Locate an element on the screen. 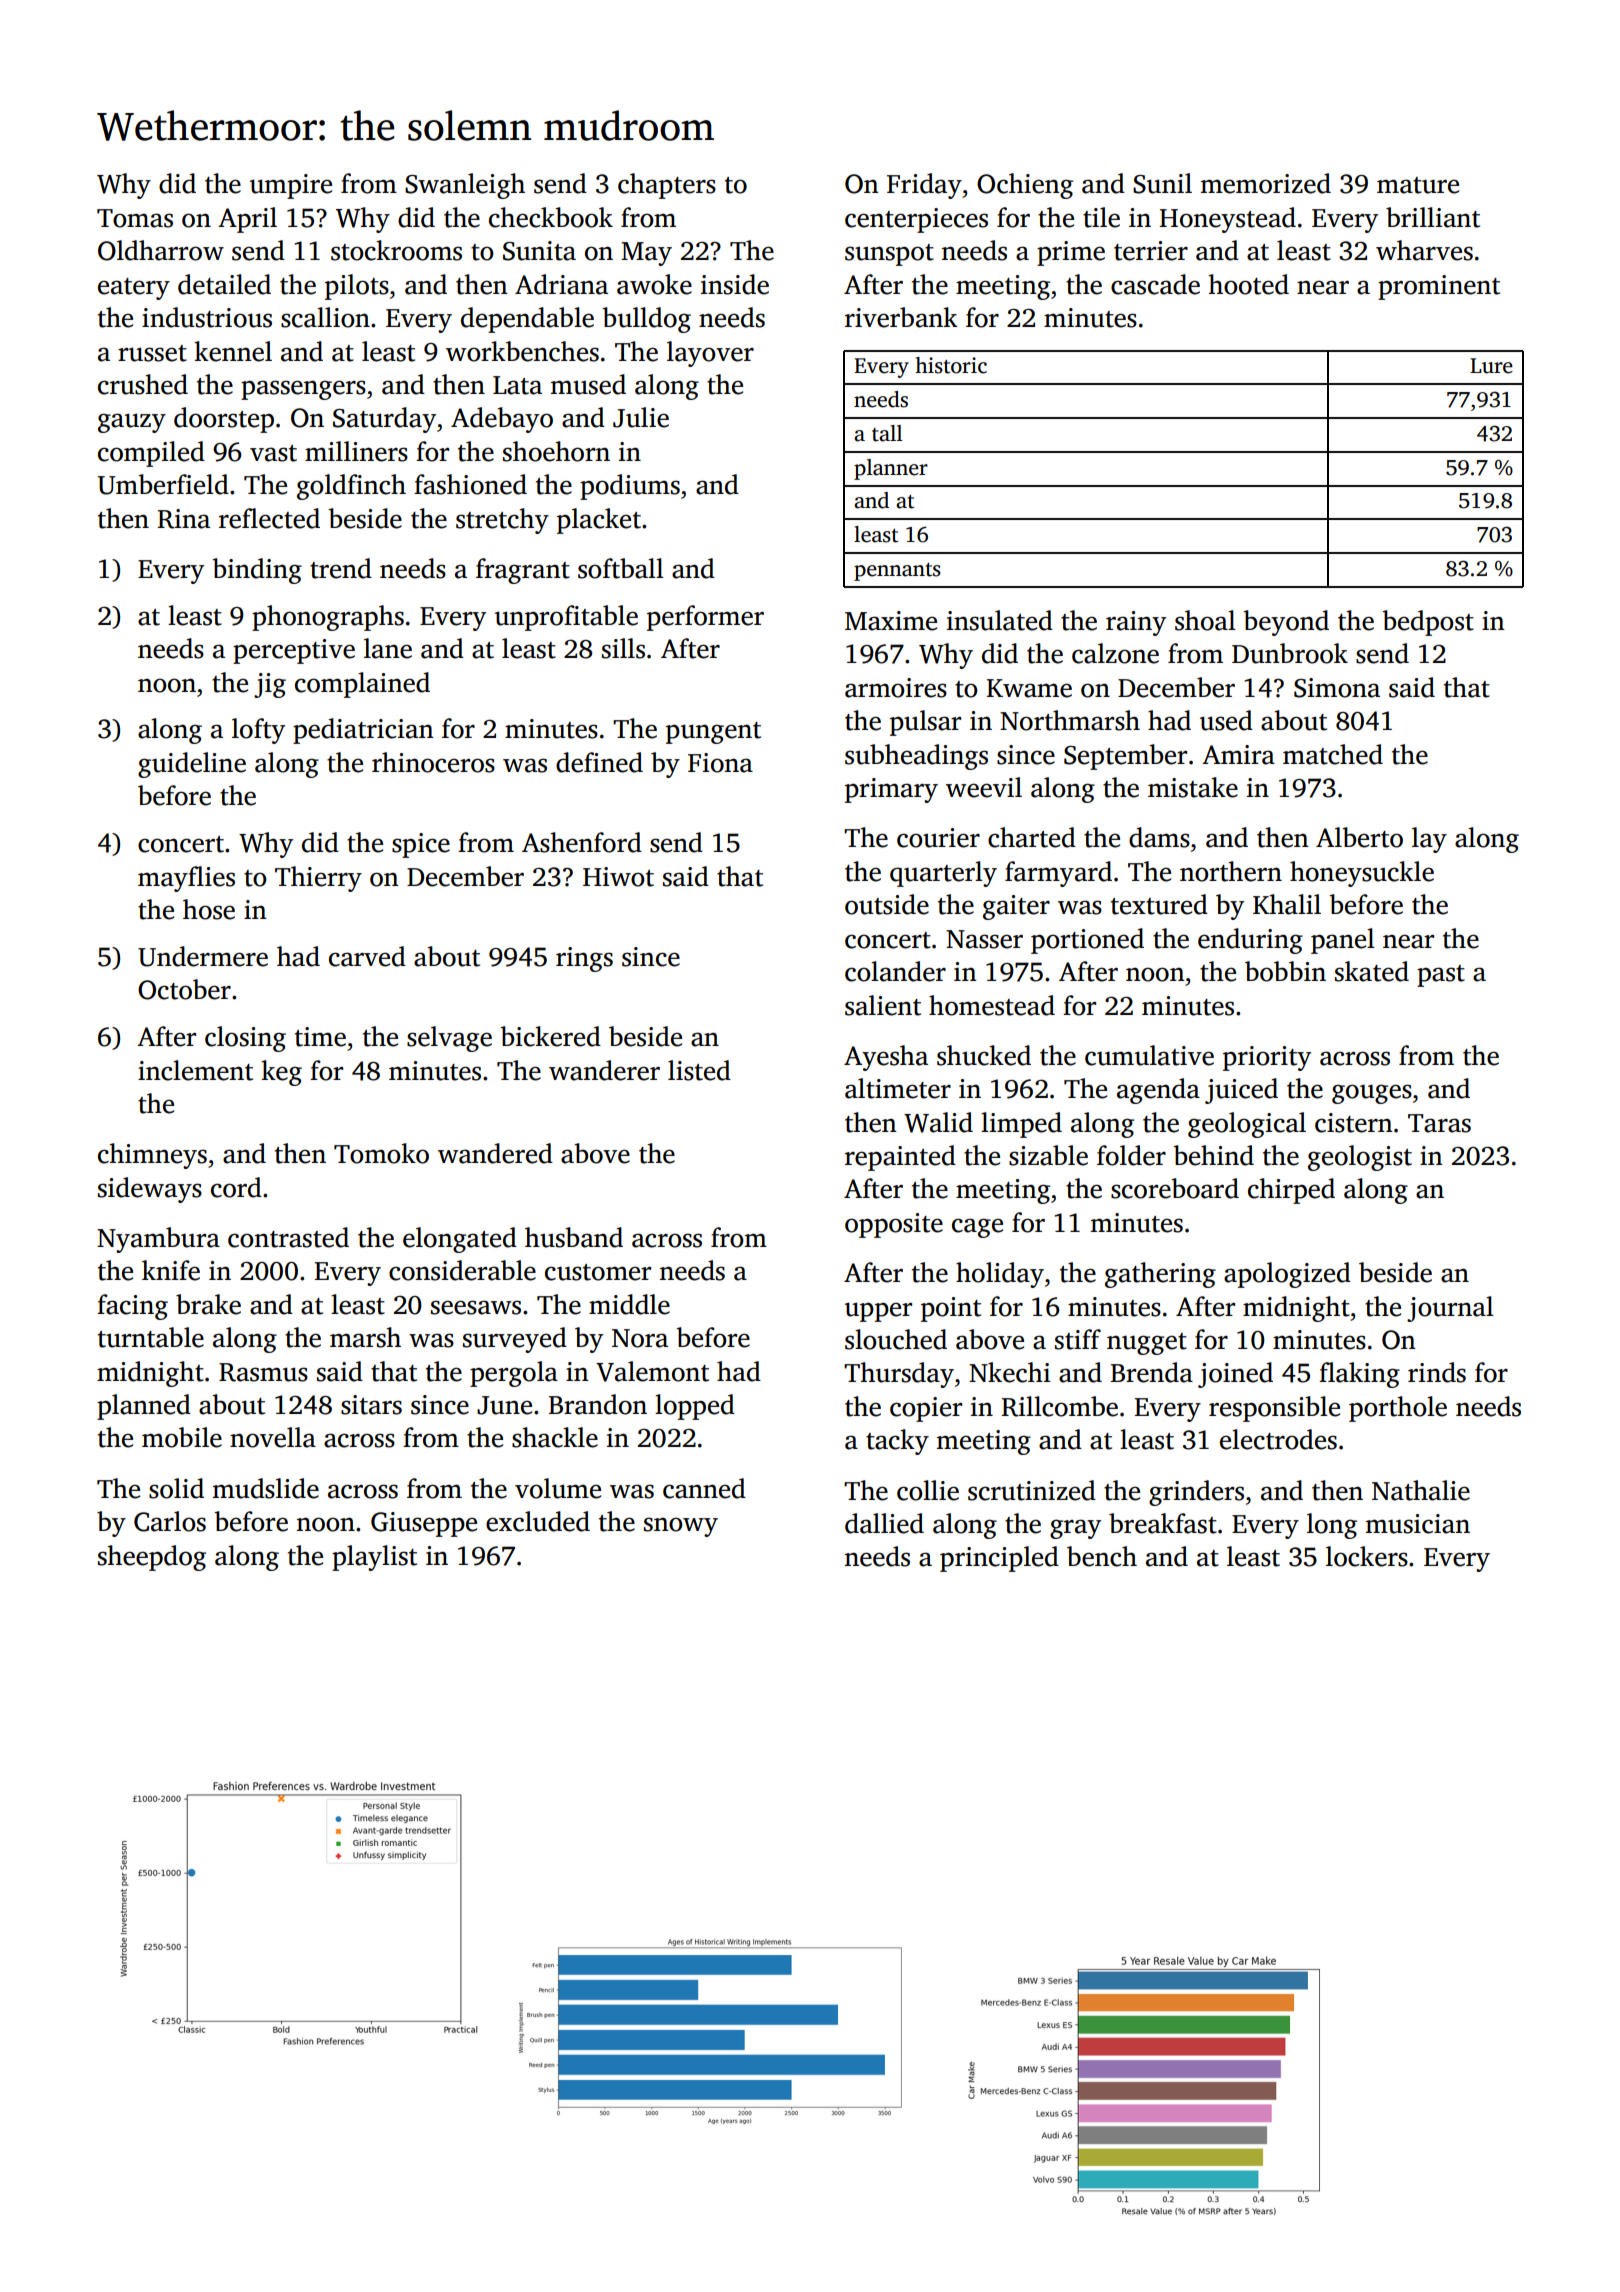 The height and width of the screenshot is (2292, 1620). playlist is located at coordinates (374, 1558).
